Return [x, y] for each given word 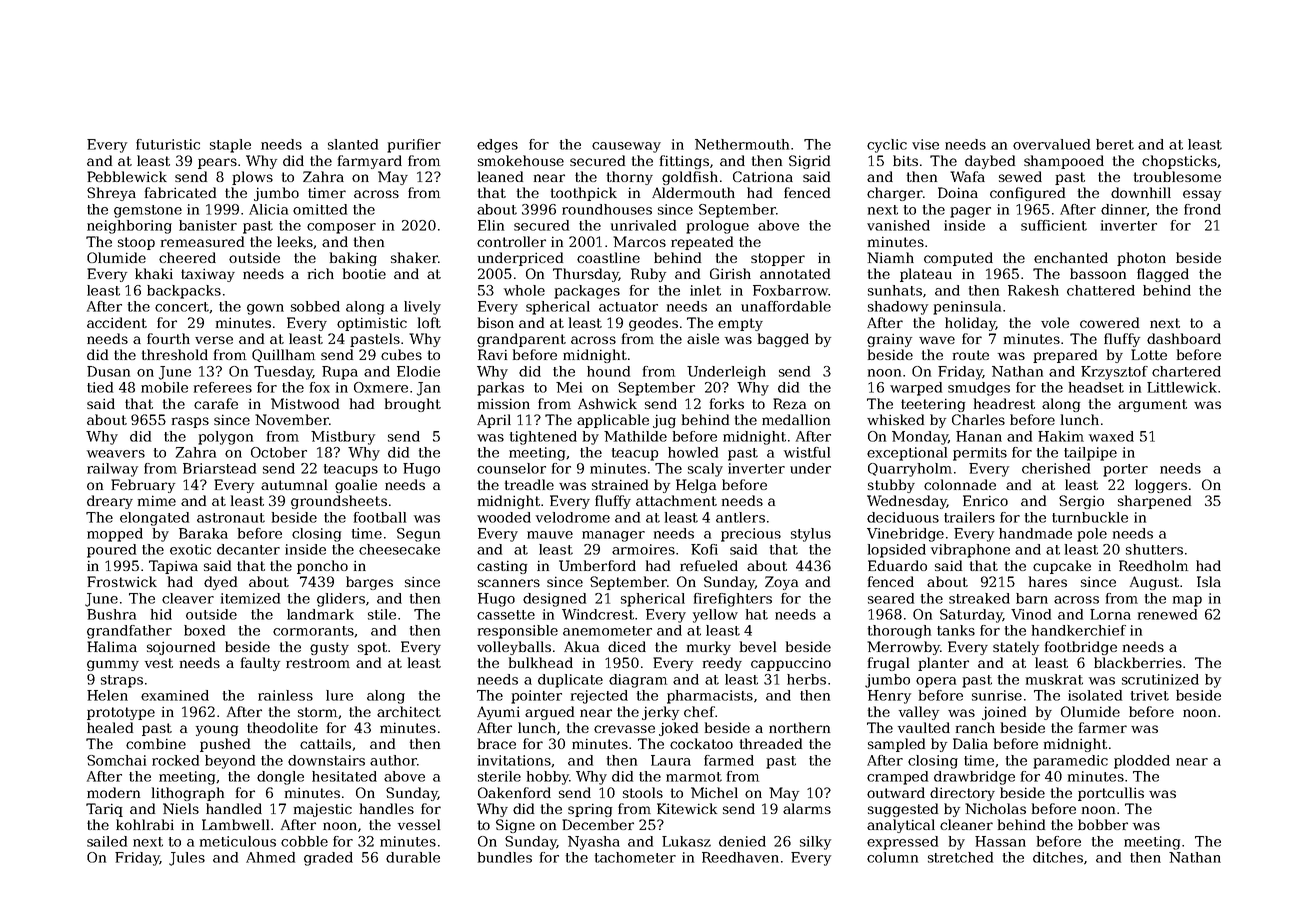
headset [1096, 387]
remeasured [202, 241]
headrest [1004, 403]
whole [524, 290]
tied [100, 387]
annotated [795, 273]
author [393, 760]
